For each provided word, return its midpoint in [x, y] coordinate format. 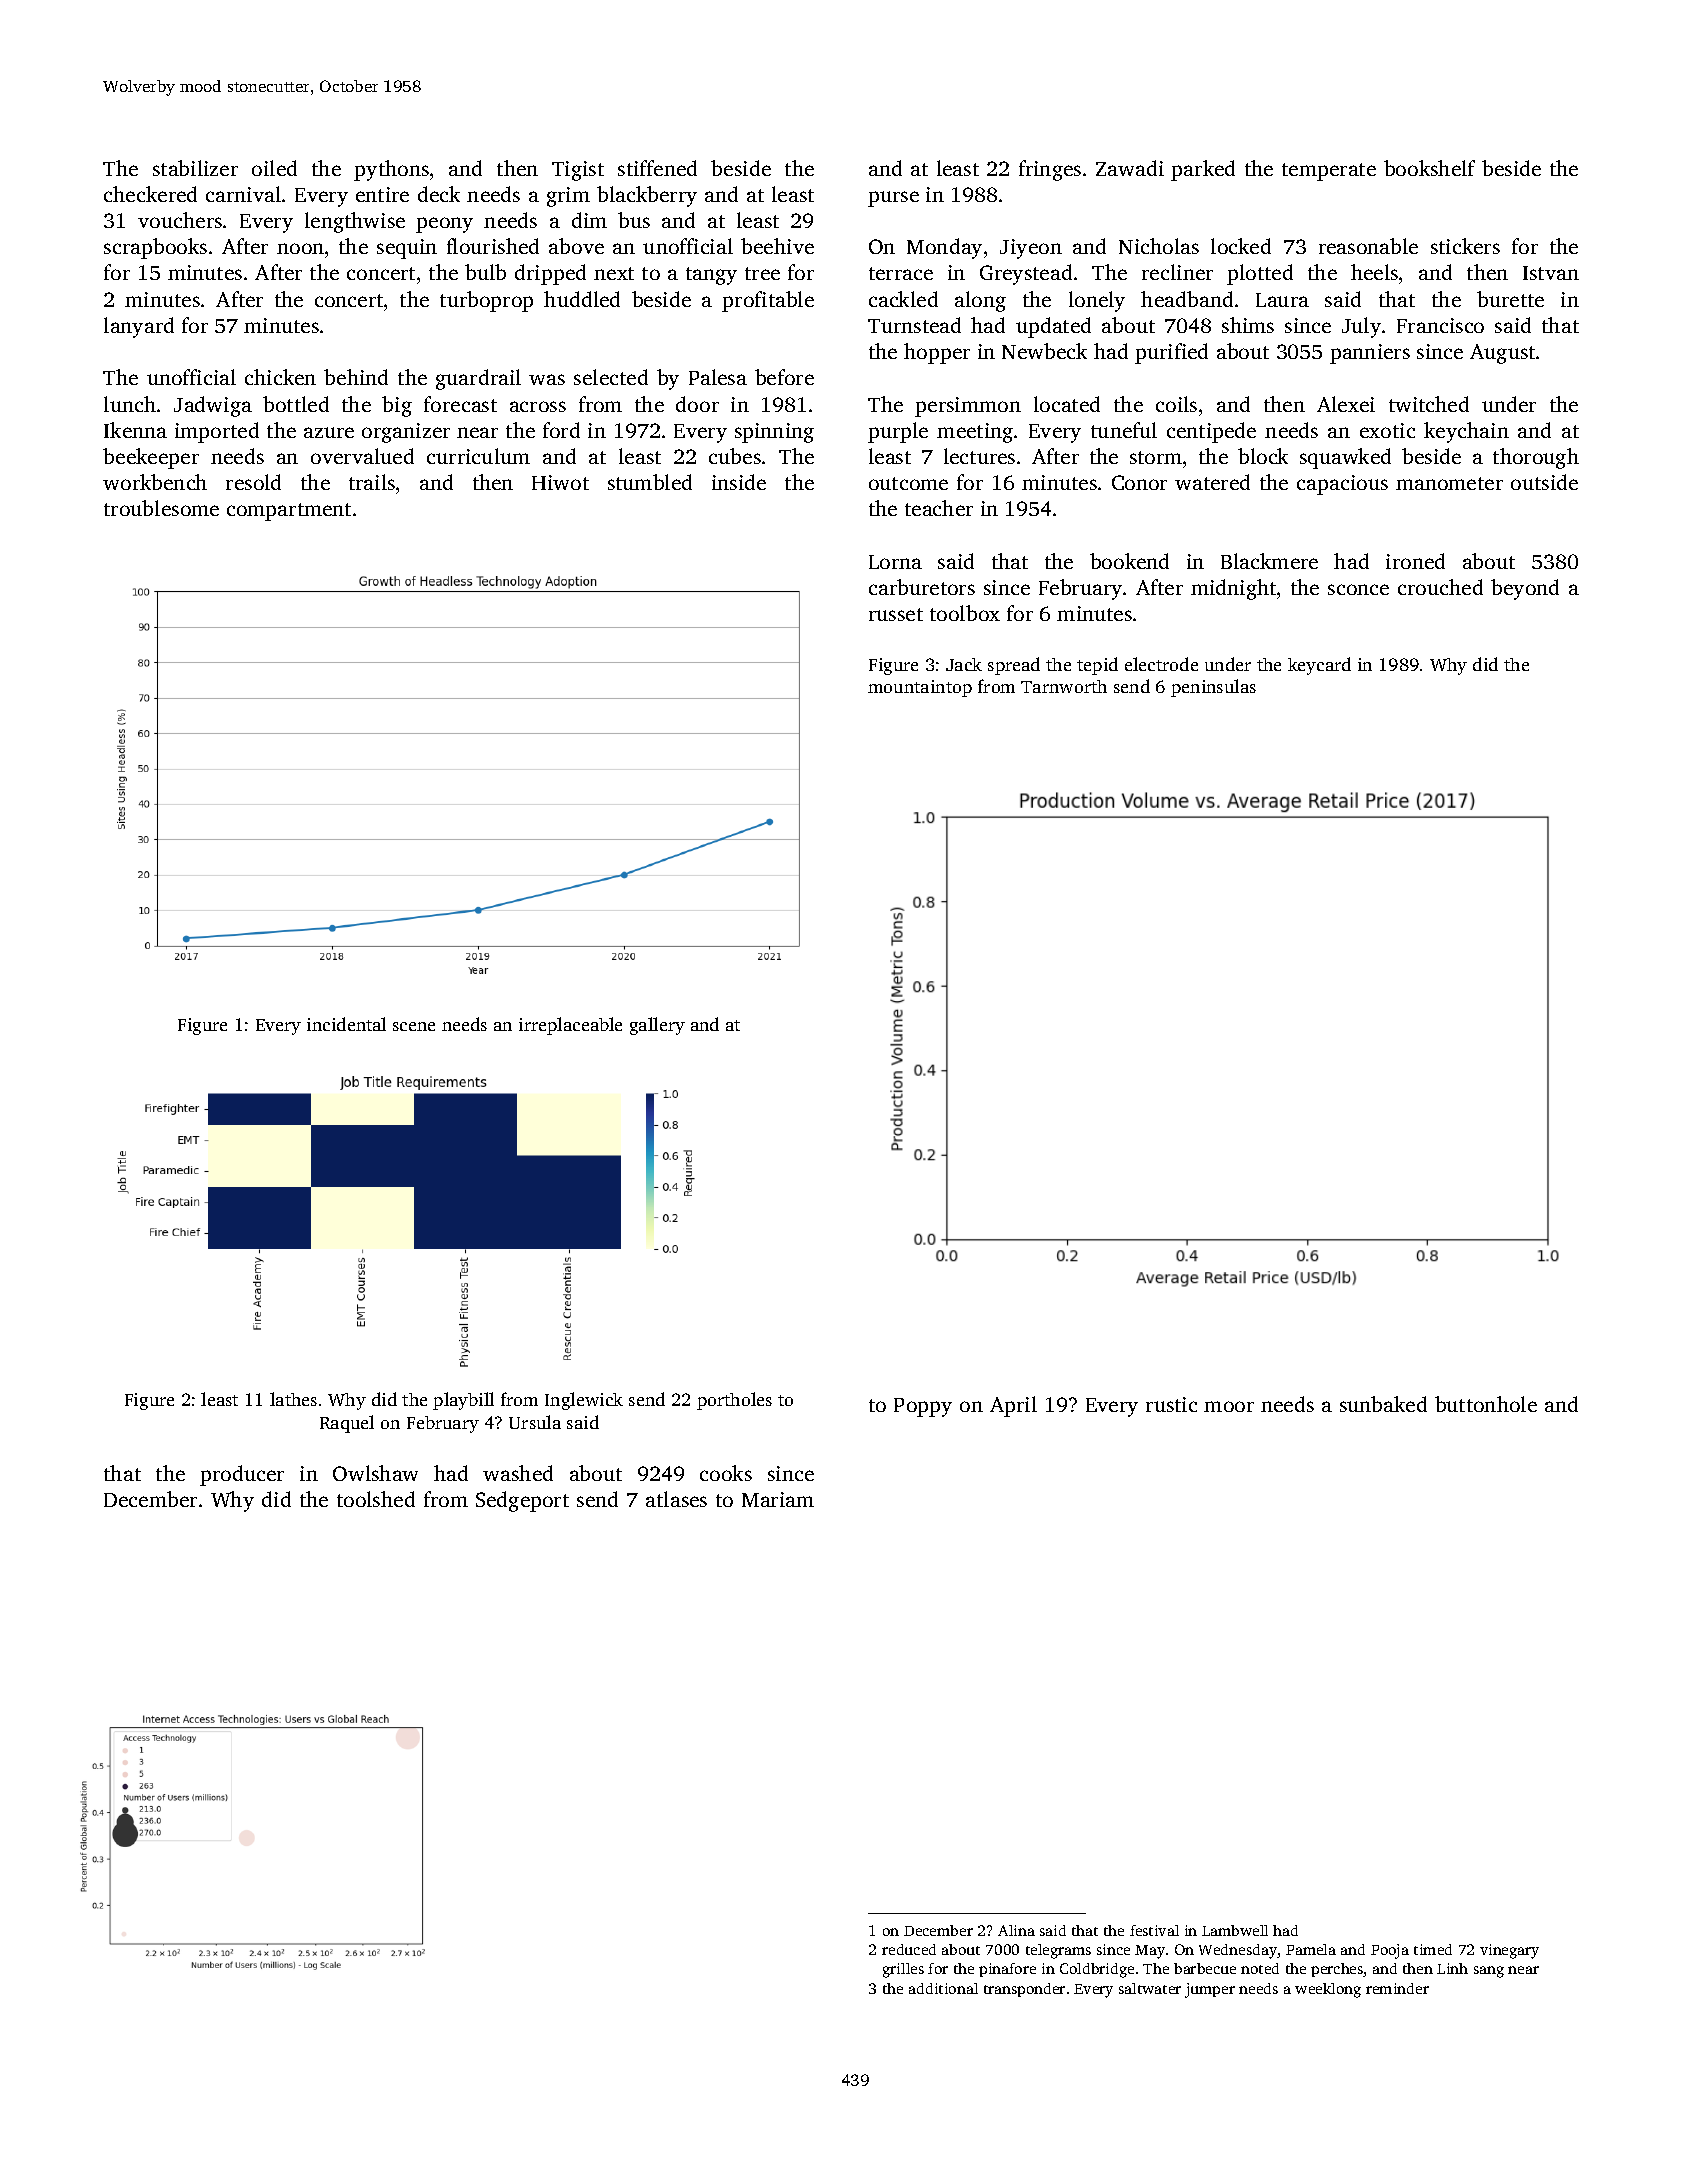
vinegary [1509, 1951]
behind [356, 377]
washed [518, 1473]
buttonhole [1486, 1404]
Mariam [778, 1499]
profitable [768, 301]
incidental [346, 1024]
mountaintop [920, 688]
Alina [1016, 1930]
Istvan [1551, 273]
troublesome [161, 508]
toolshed [376, 1499]
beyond [1525, 589]
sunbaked [1383, 1404]
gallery [657, 1026]
